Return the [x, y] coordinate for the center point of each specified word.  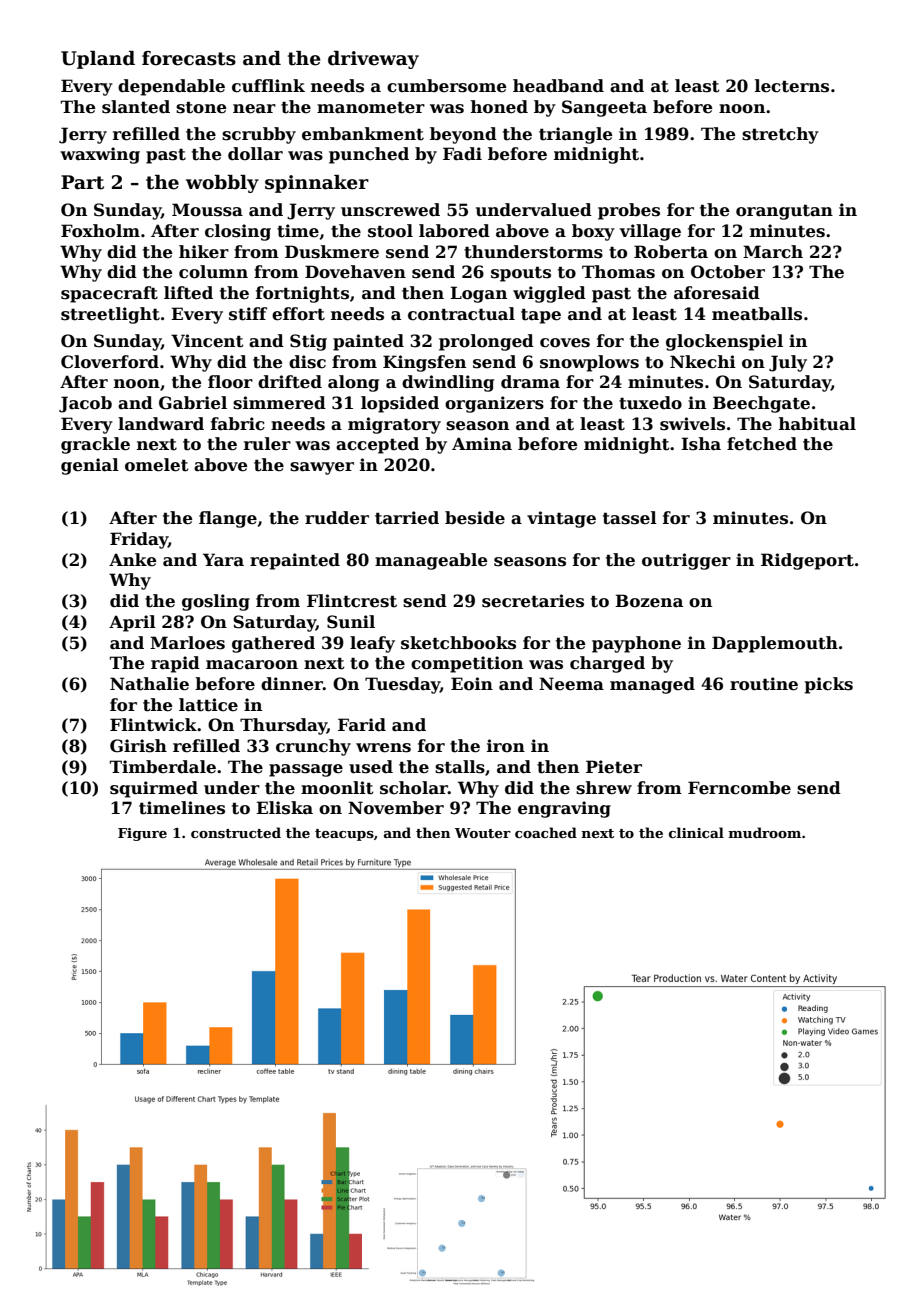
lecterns [792, 86]
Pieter [614, 767]
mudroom [765, 832]
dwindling [448, 383]
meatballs [757, 314]
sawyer [322, 468]
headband [558, 86]
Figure [142, 834]
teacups [344, 835]
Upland [98, 60]
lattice [208, 705]
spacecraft [109, 294]
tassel [630, 518]
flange [228, 519]
